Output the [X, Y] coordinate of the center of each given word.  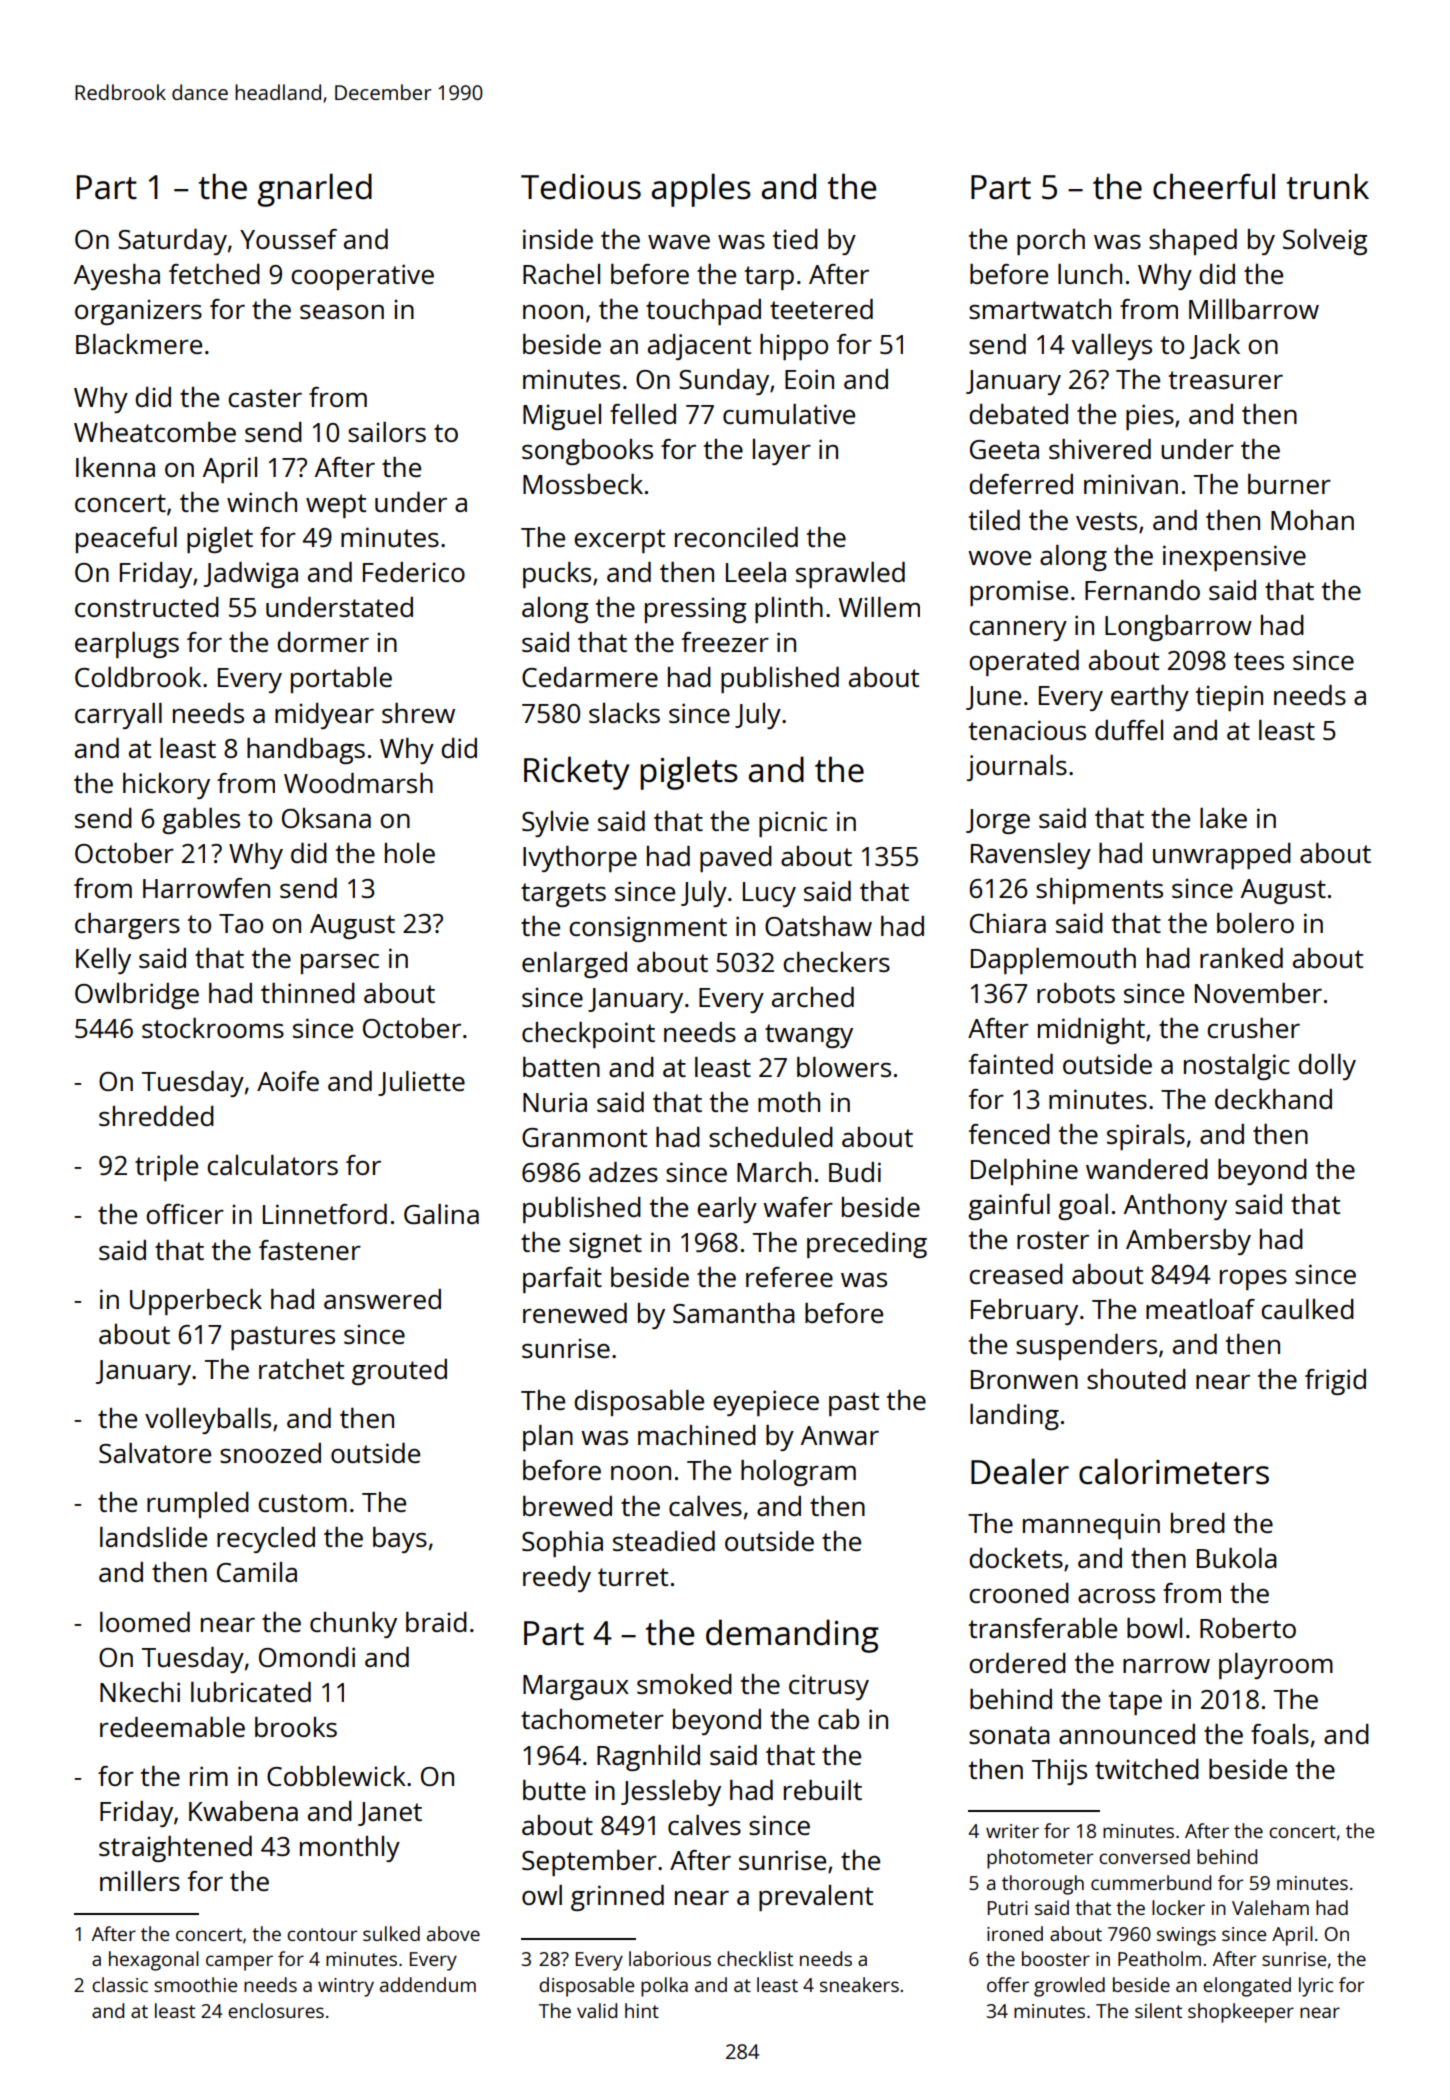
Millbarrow [1254, 309]
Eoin [809, 379]
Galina [441, 1214]
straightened [175, 1849]
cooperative [362, 277]
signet [605, 1245]
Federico [414, 572]
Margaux [576, 1687]
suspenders [1086, 1347]
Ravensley [1031, 856]
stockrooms [213, 1028]
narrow [1166, 1666]
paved [736, 859]
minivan [1131, 484]
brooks [296, 1727]
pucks [557, 575]
